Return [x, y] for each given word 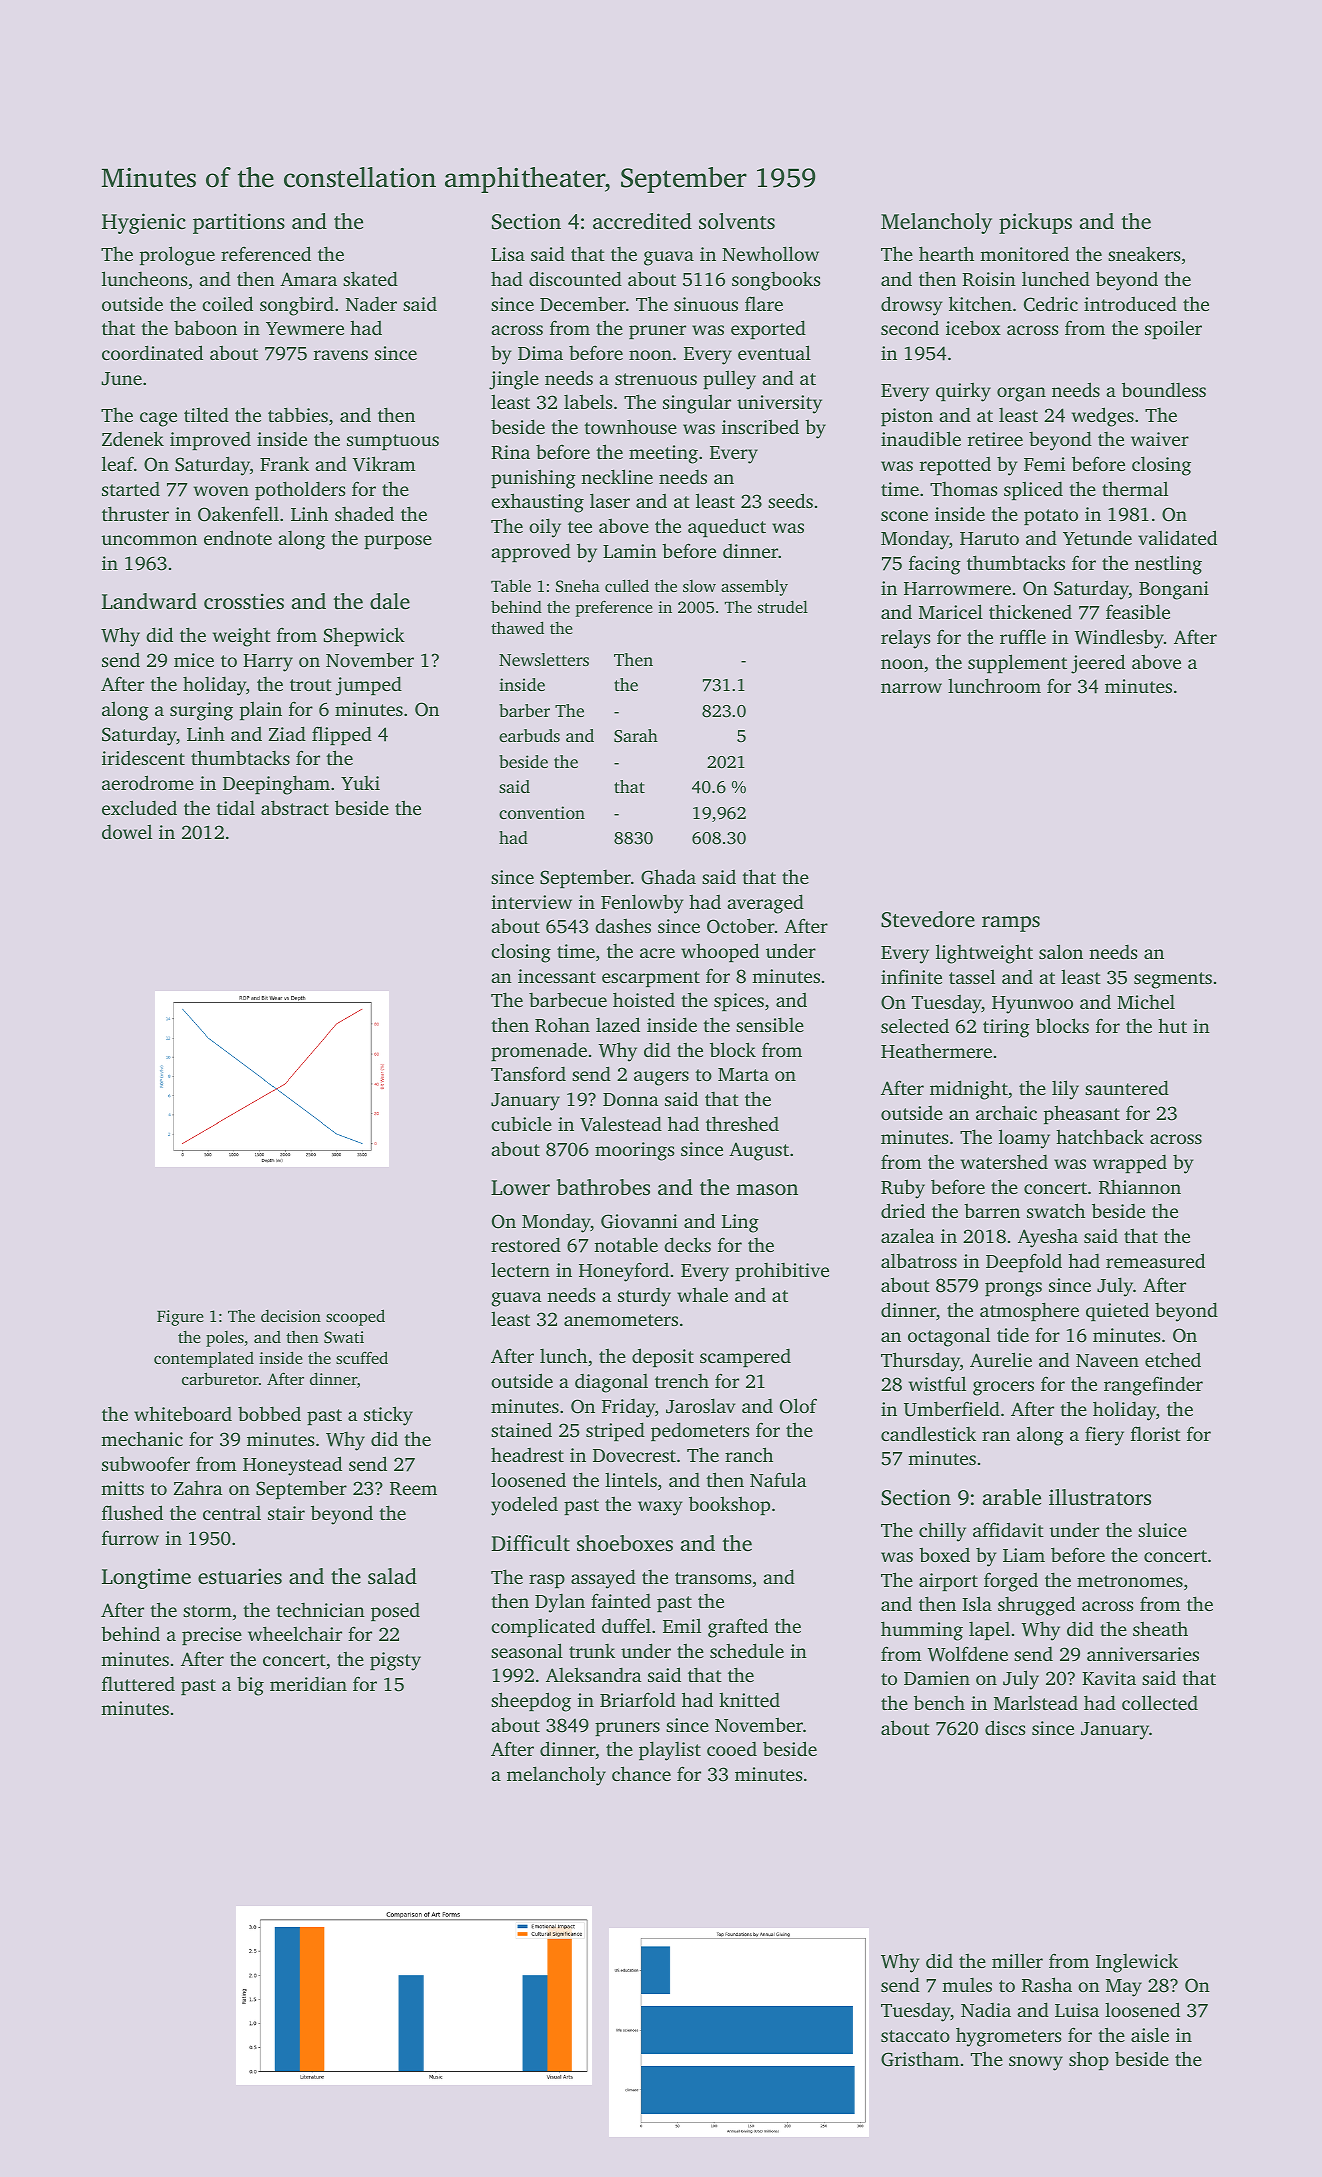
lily [1065, 1090]
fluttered [138, 1683]
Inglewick [1137, 1963]
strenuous [656, 379]
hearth [946, 253]
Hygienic [144, 223]
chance [641, 1773]
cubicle [521, 1123]
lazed [618, 1024]
